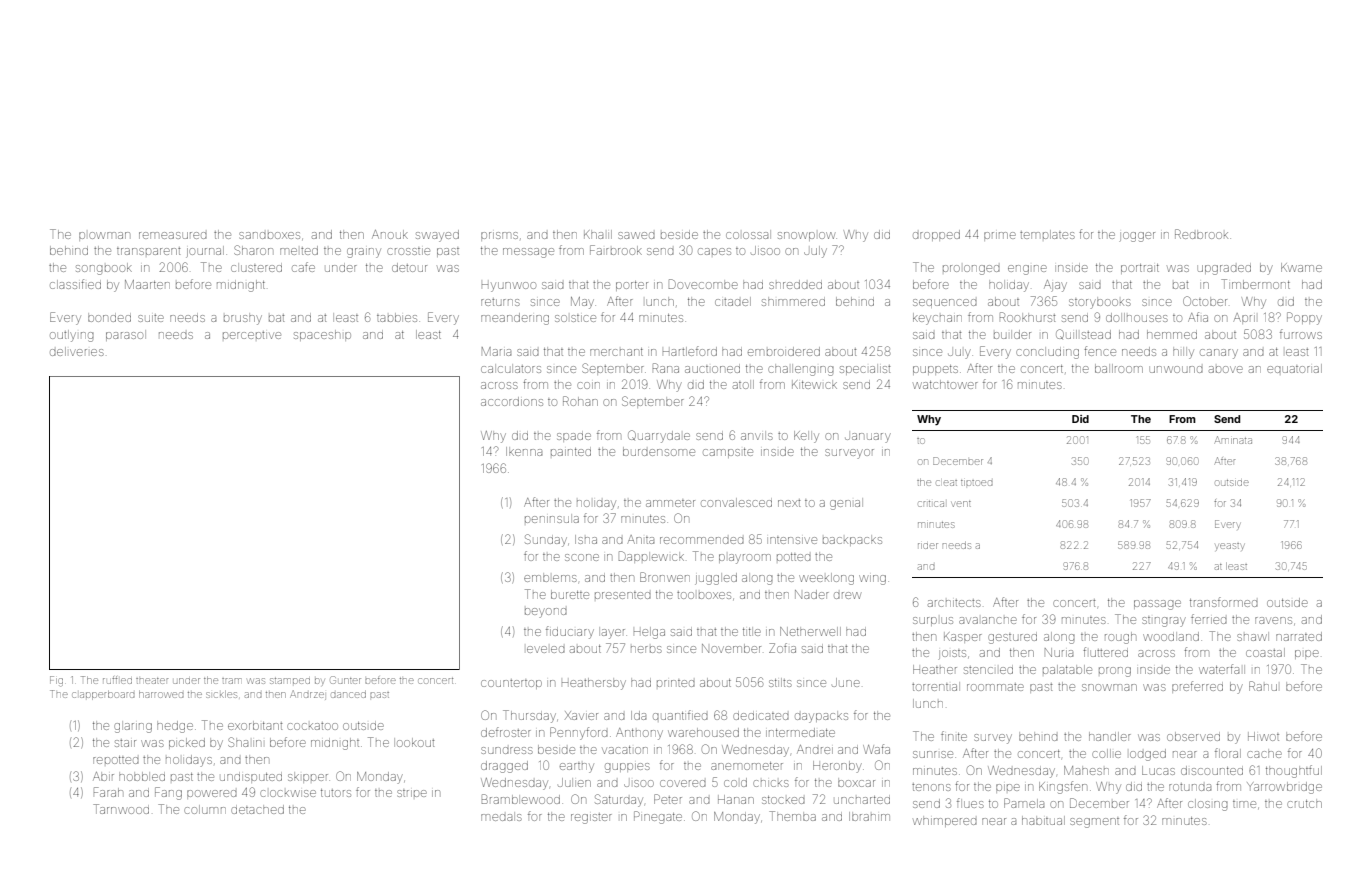  I want to click on next, so click(789, 503).
